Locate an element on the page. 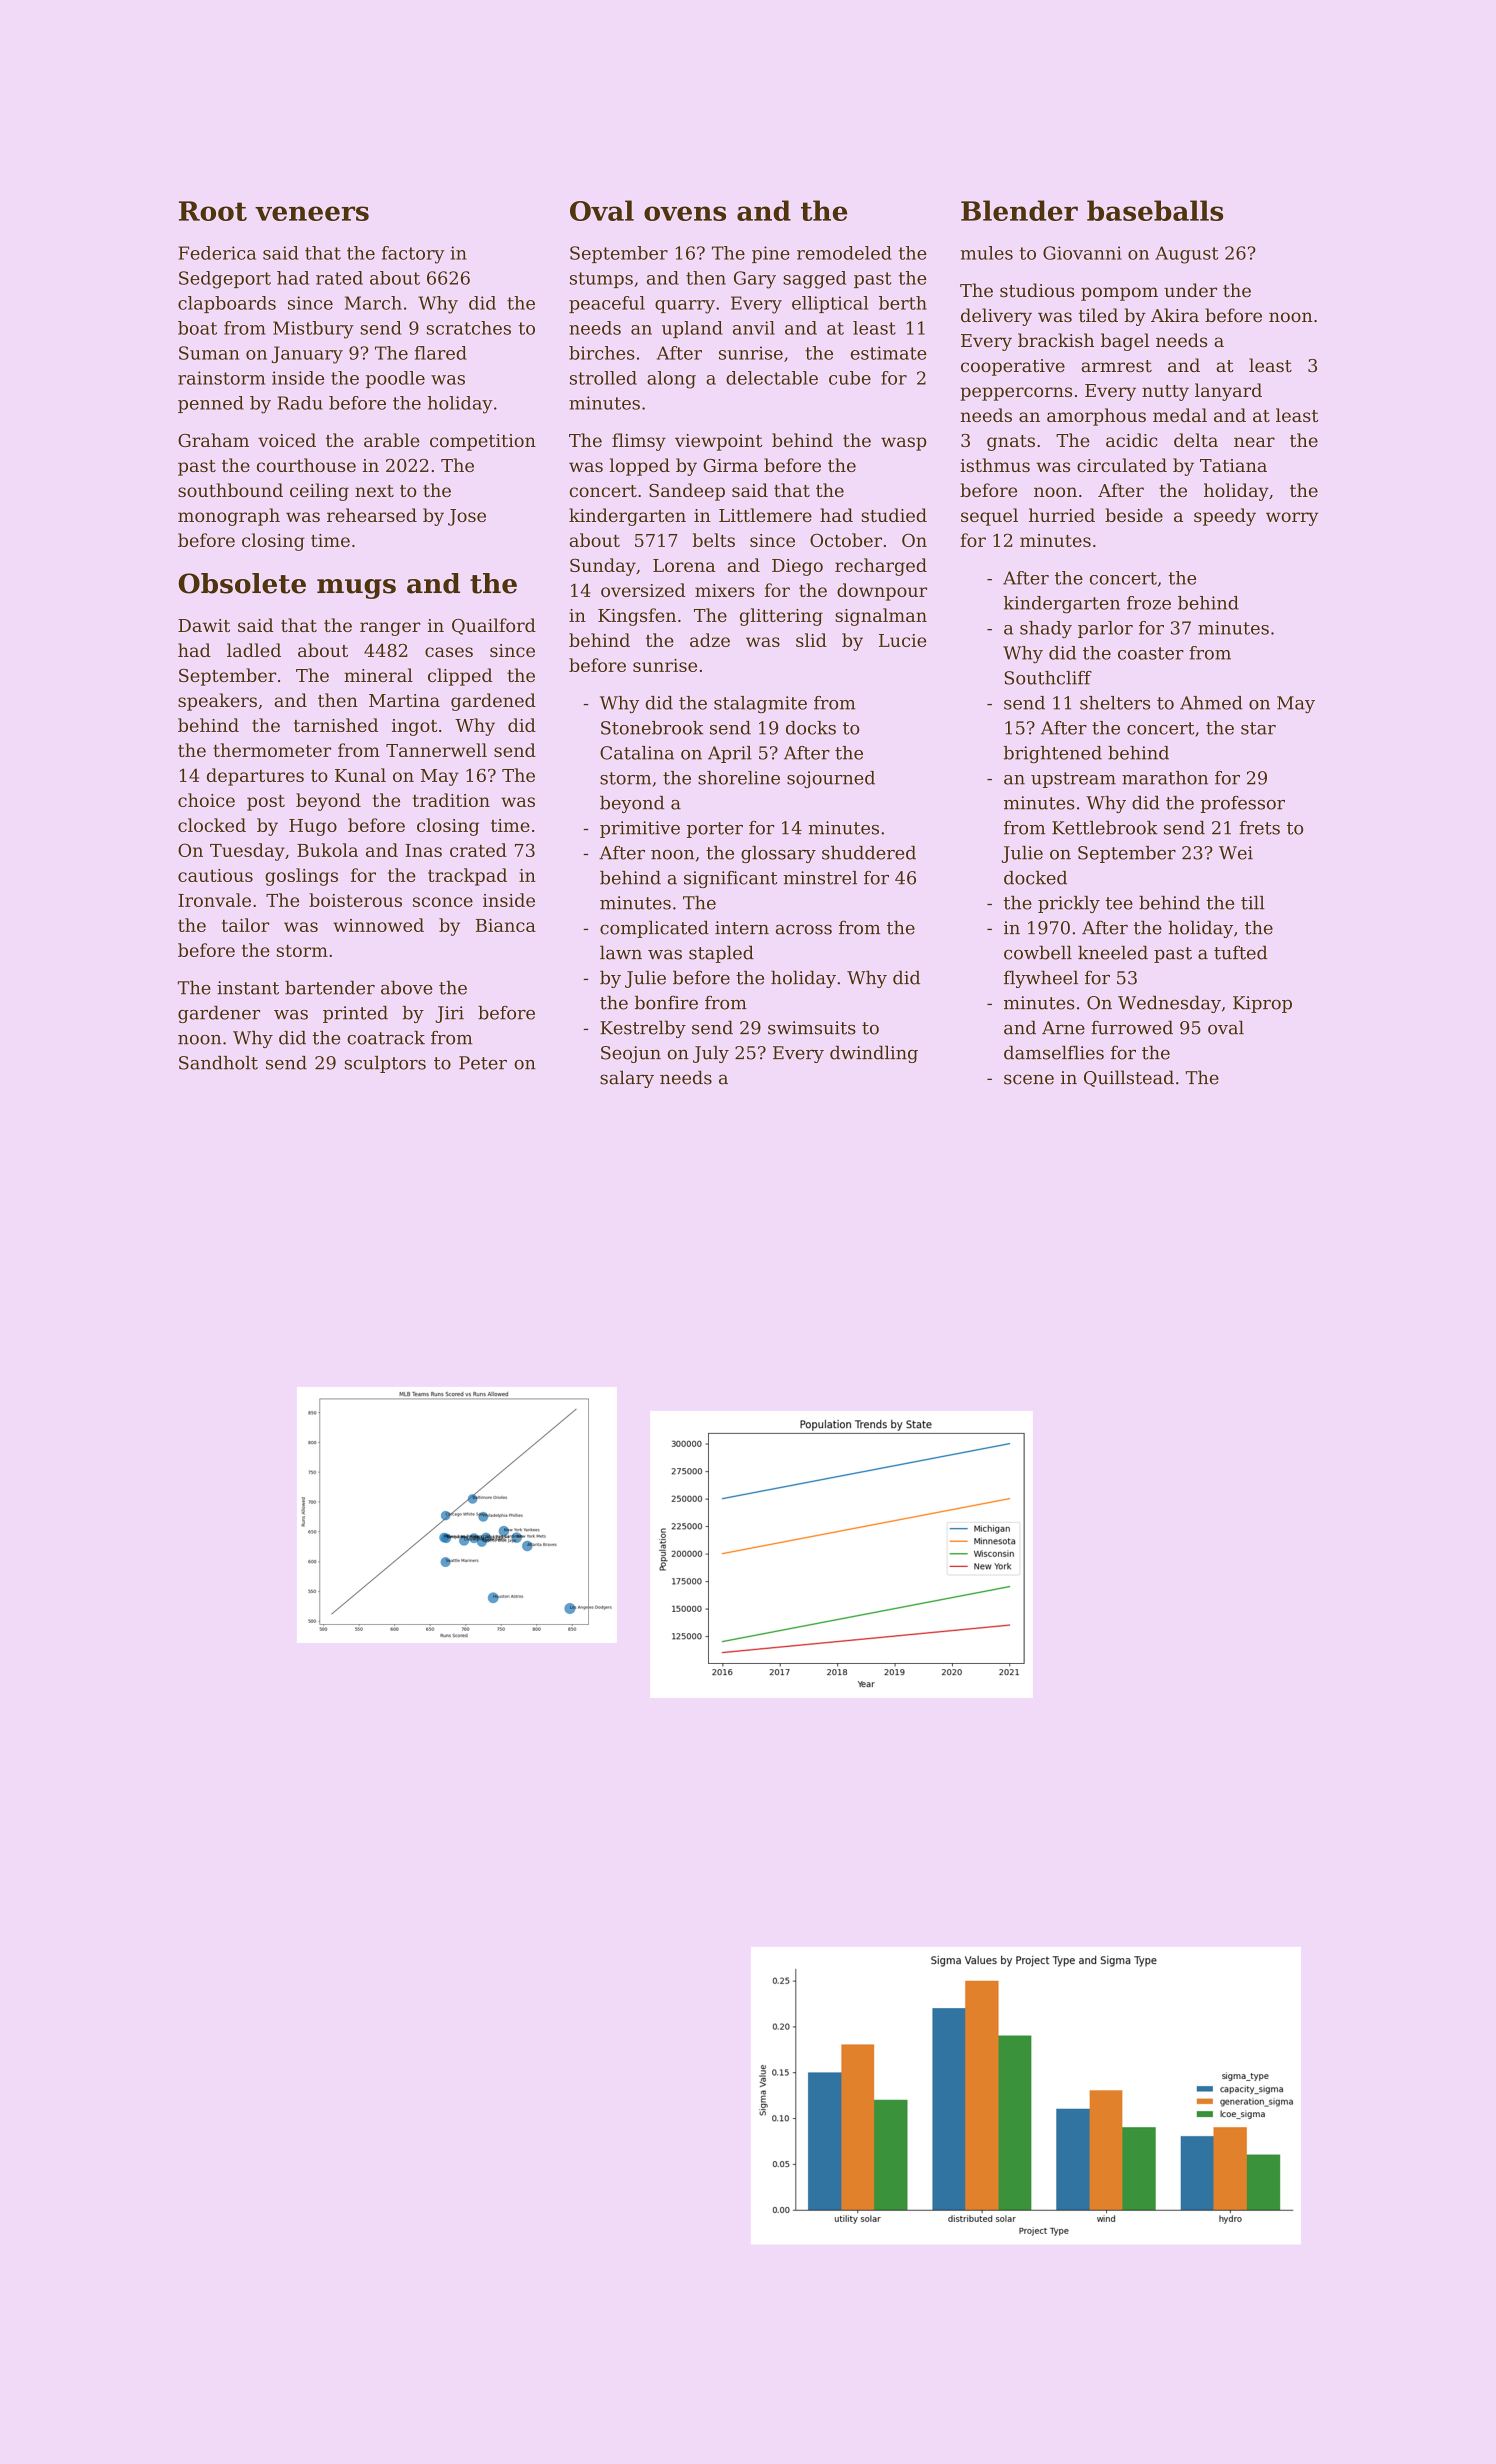  Sandholt is located at coordinates (218, 1063).
